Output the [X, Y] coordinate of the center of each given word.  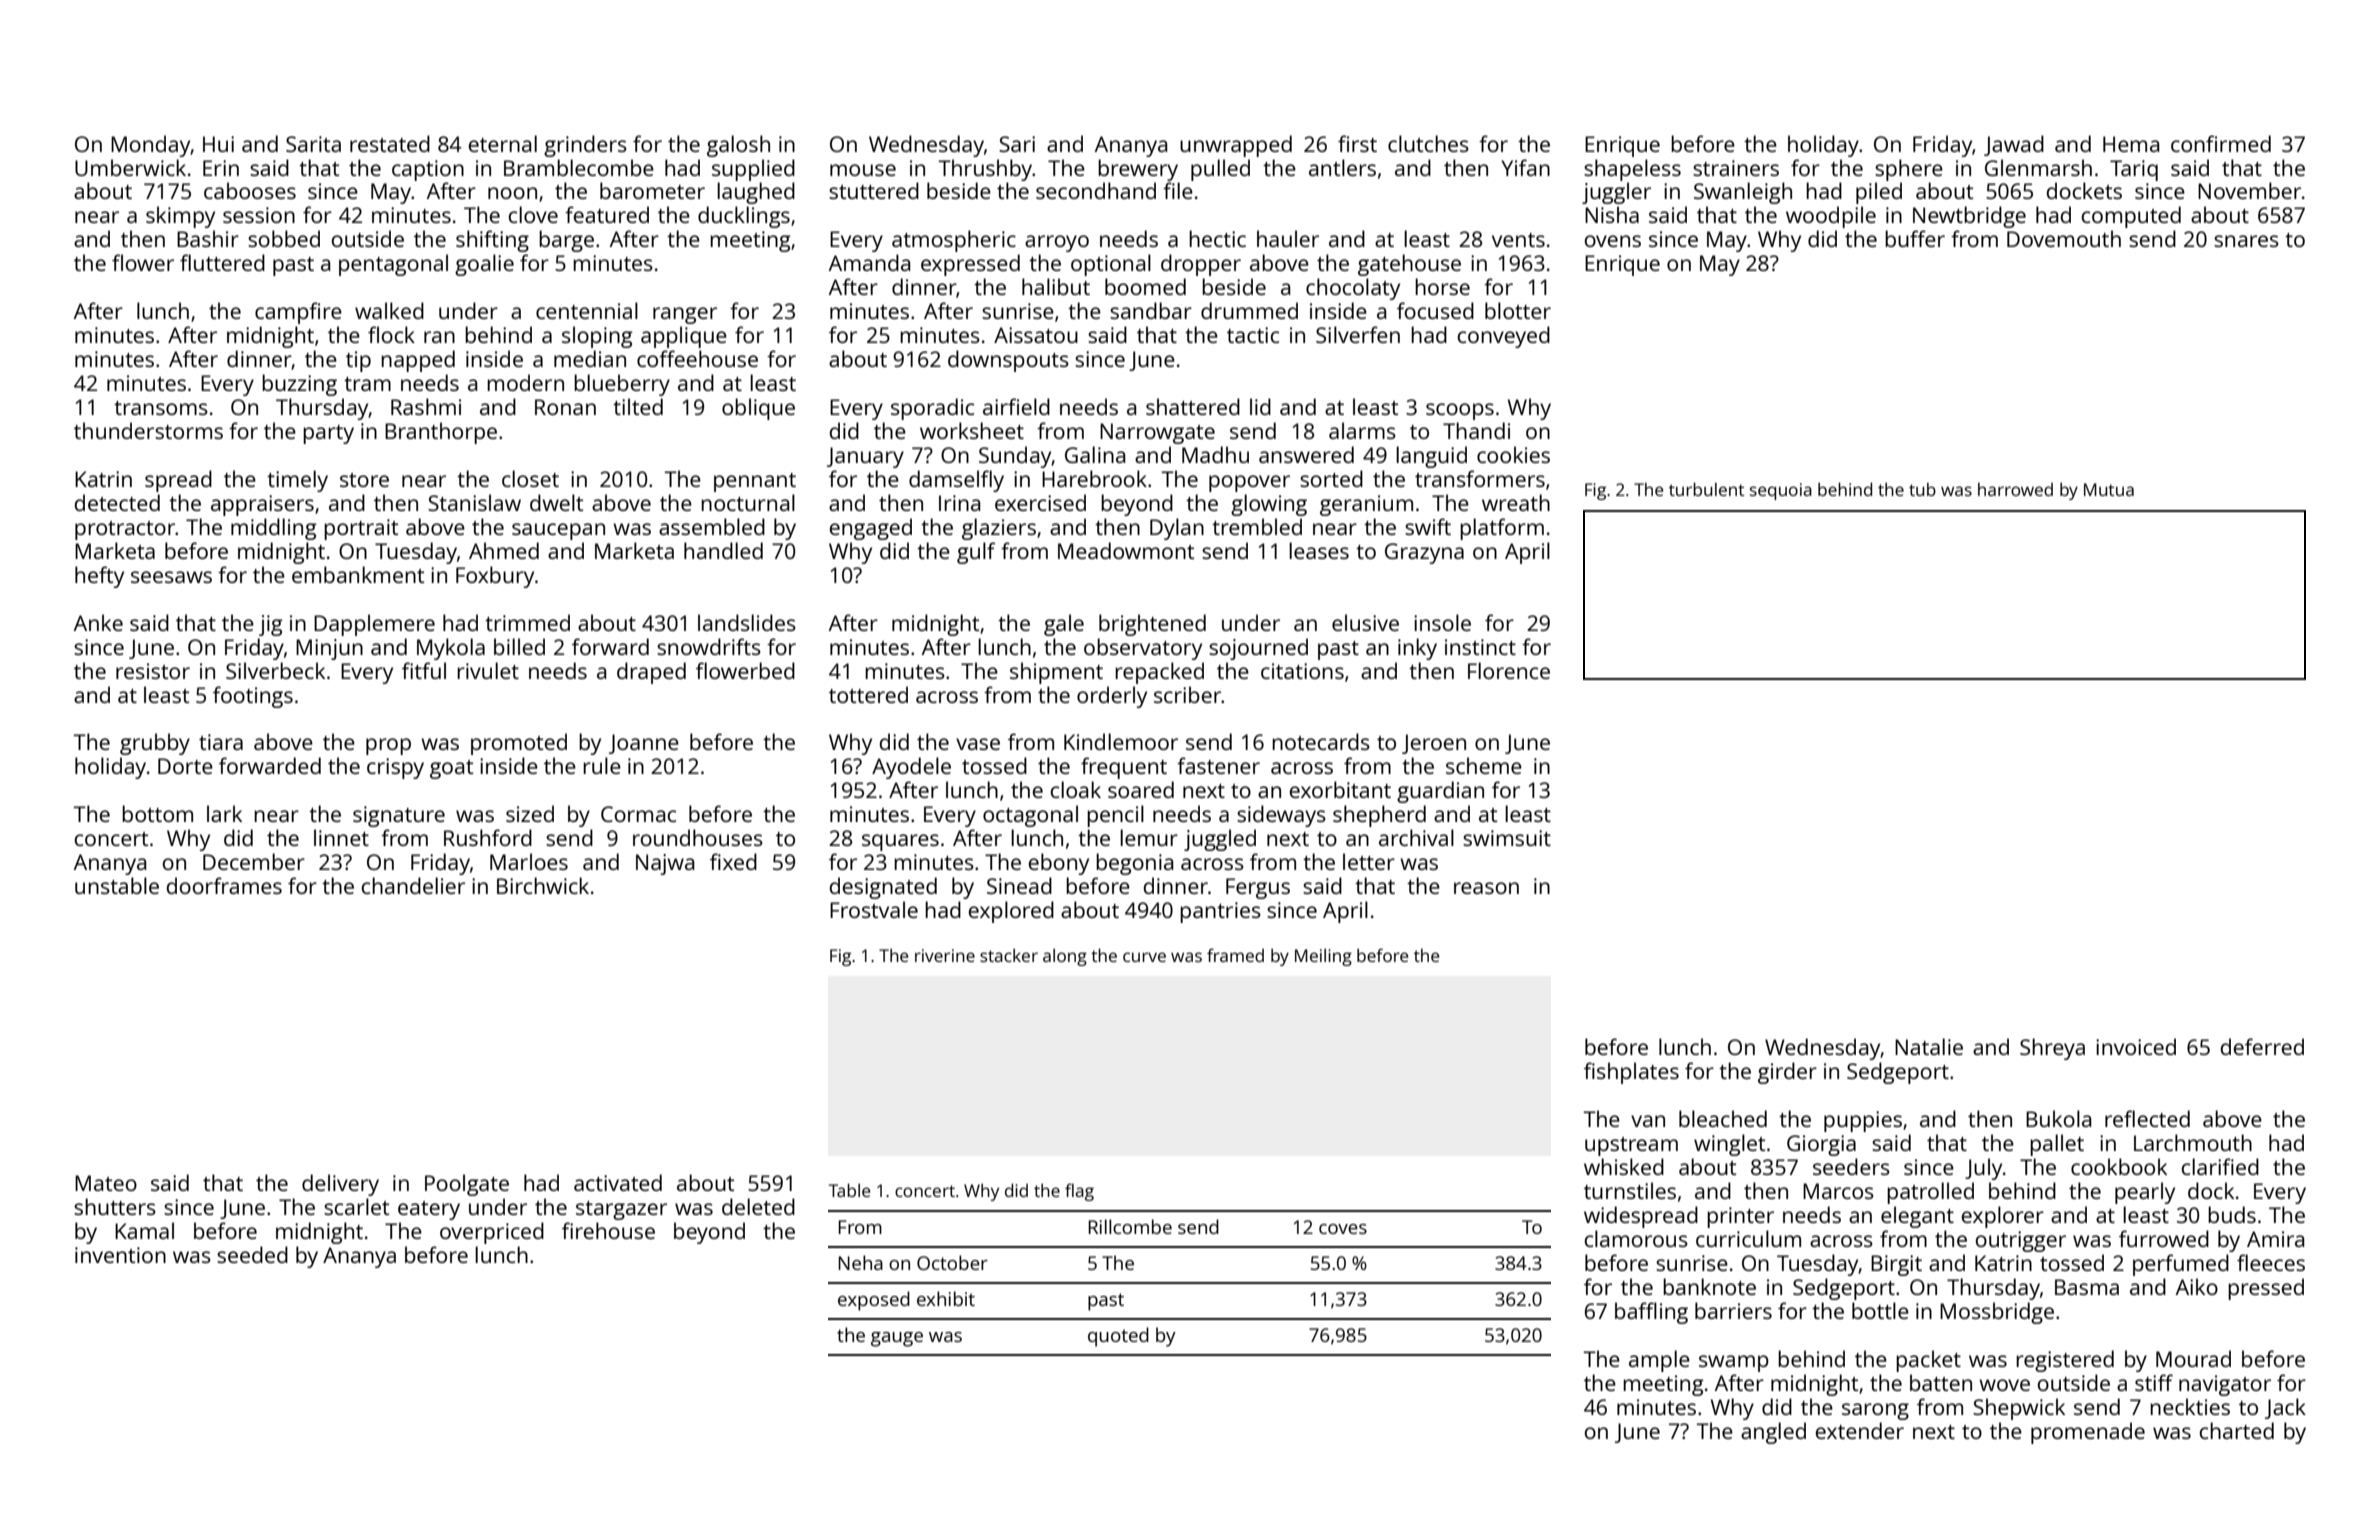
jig [271, 625]
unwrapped [1236, 146]
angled [1773, 1433]
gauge [897, 1339]
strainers [1736, 168]
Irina [959, 503]
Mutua [2109, 489]
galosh [738, 146]
